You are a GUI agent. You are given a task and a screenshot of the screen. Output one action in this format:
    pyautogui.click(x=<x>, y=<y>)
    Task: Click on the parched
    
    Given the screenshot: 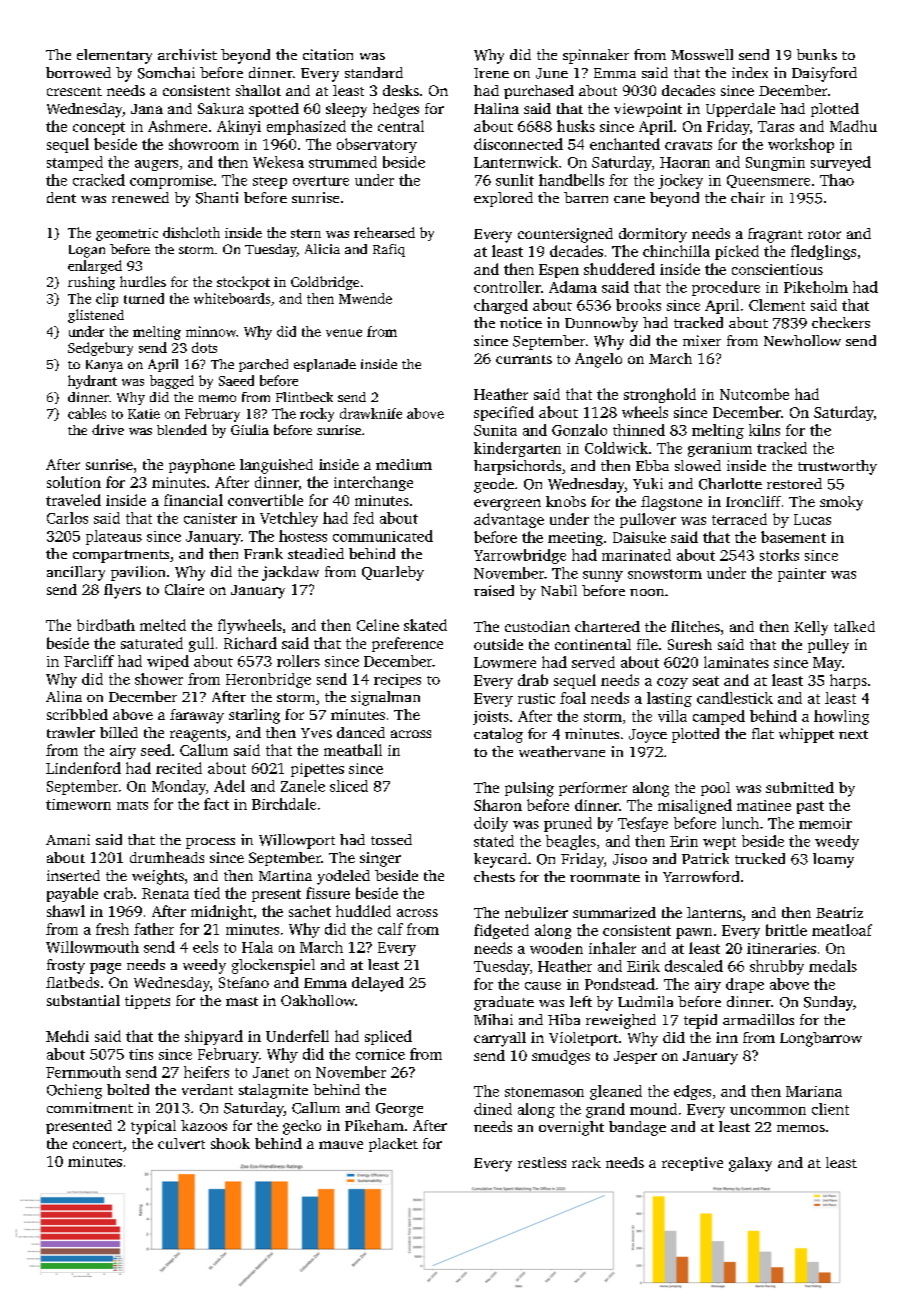 What is the action you would take?
    pyautogui.click(x=263, y=365)
